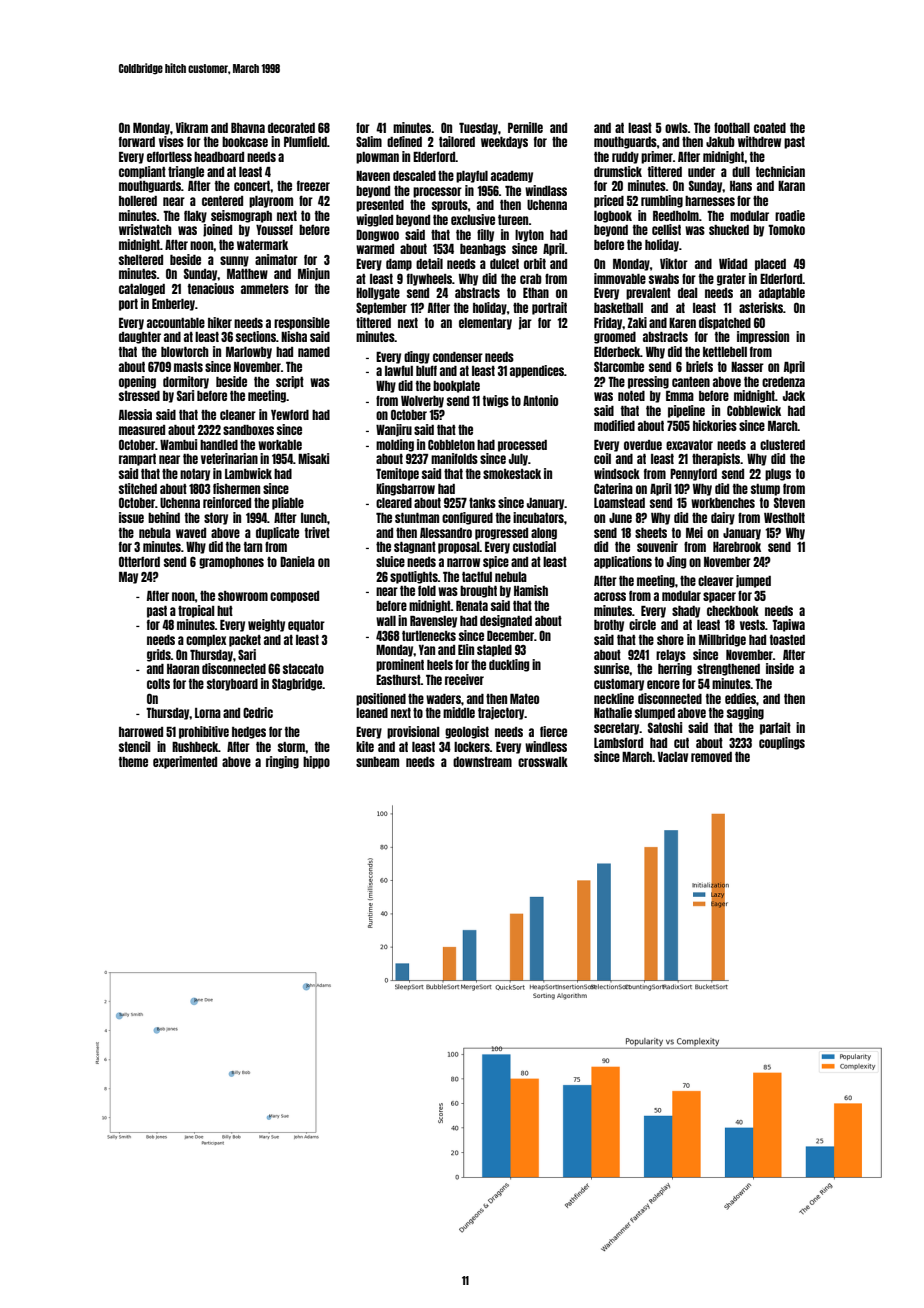  What do you see at coordinates (377, 762) in the page?
I see `sunbeam` at bounding box center [377, 762].
